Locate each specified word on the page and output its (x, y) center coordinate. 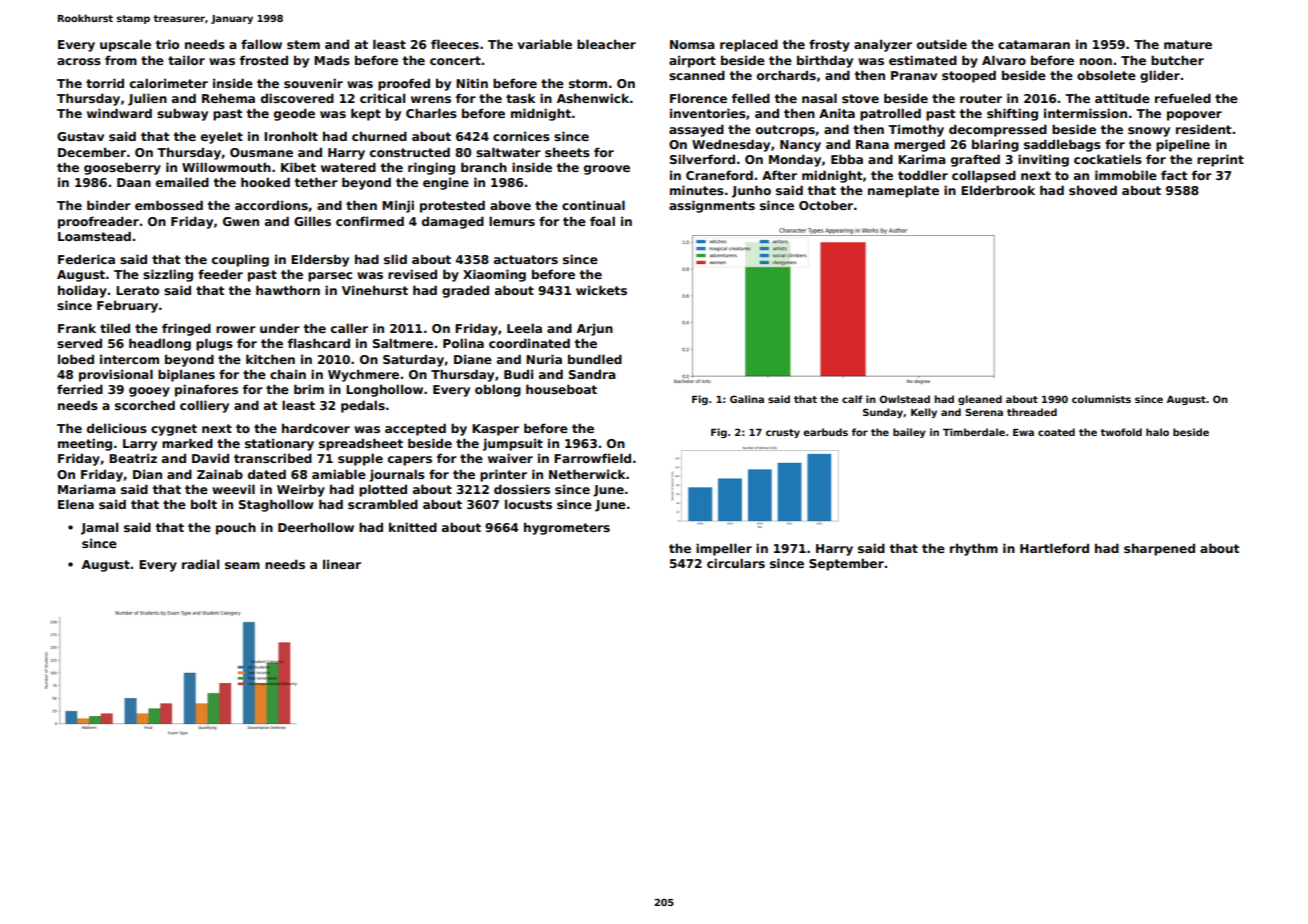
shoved (1093, 190)
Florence (698, 98)
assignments (712, 206)
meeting (85, 444)
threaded (1032, 412)
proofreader (98, 222)
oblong (498, 390)
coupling (240, 260)
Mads (332, 60)
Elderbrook (998, 190)
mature (1188, 44)
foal (602, 221)
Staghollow (276, 505)
